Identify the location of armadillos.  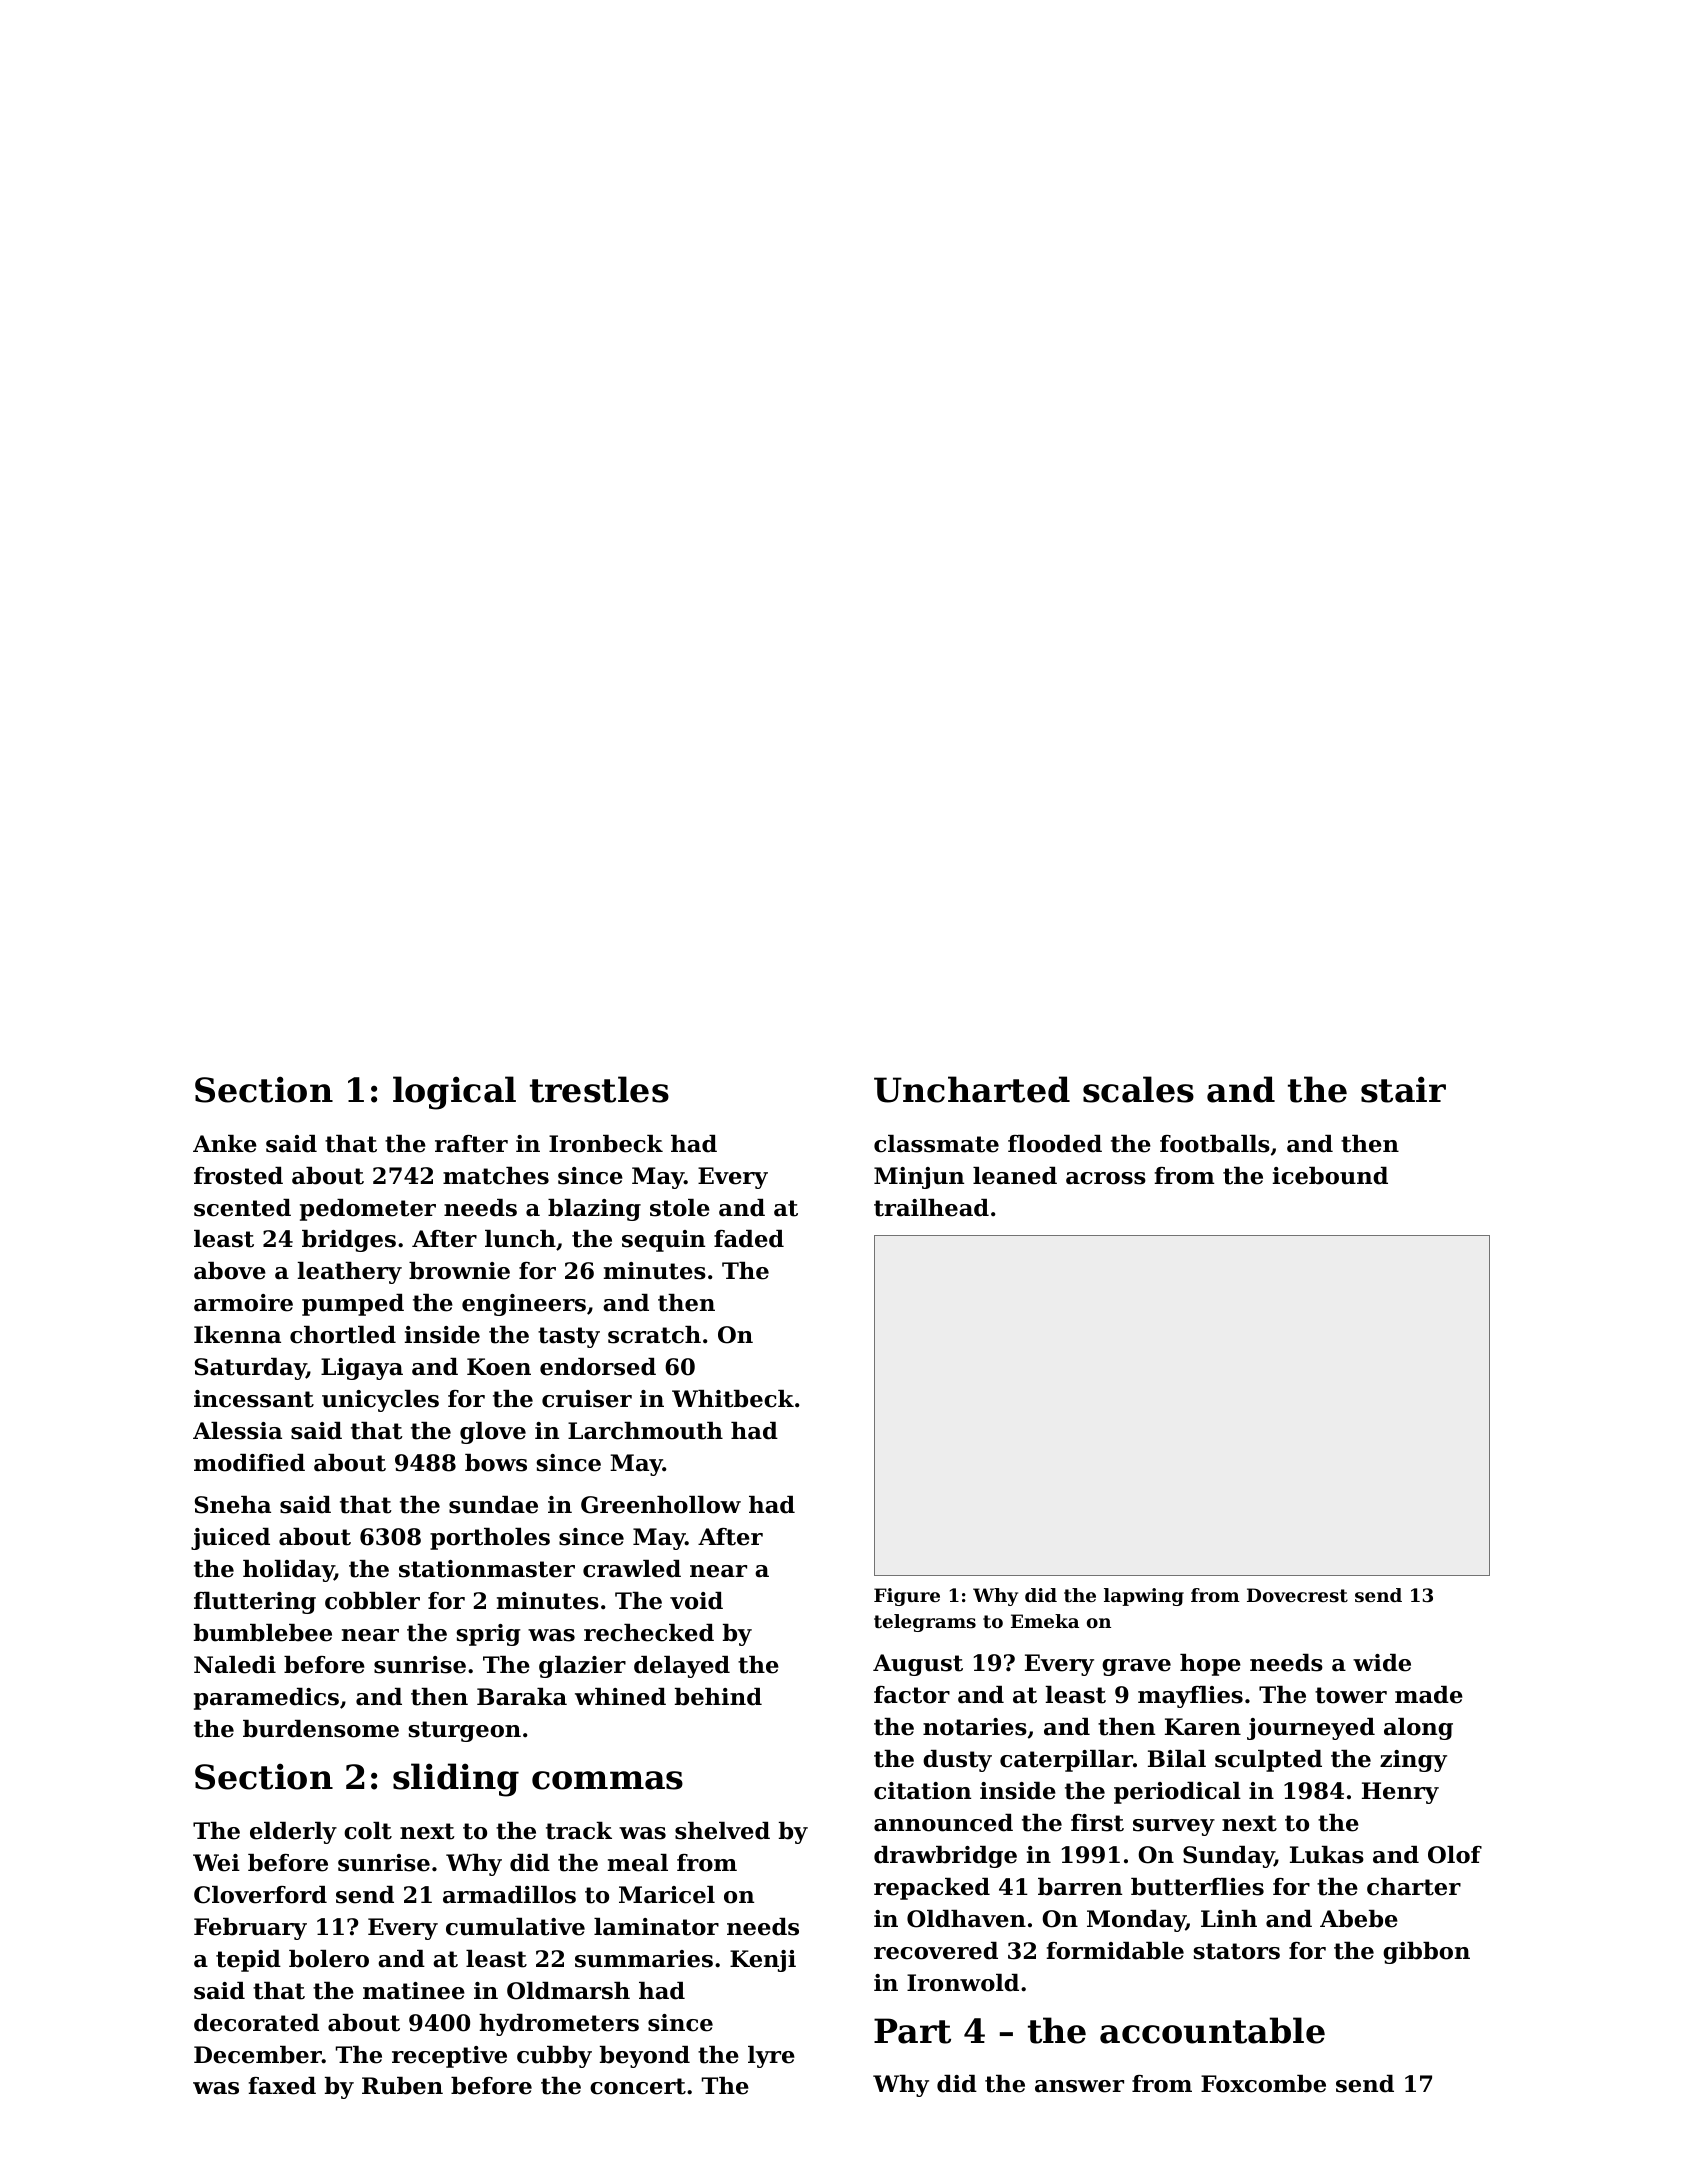
(509, 1895).
